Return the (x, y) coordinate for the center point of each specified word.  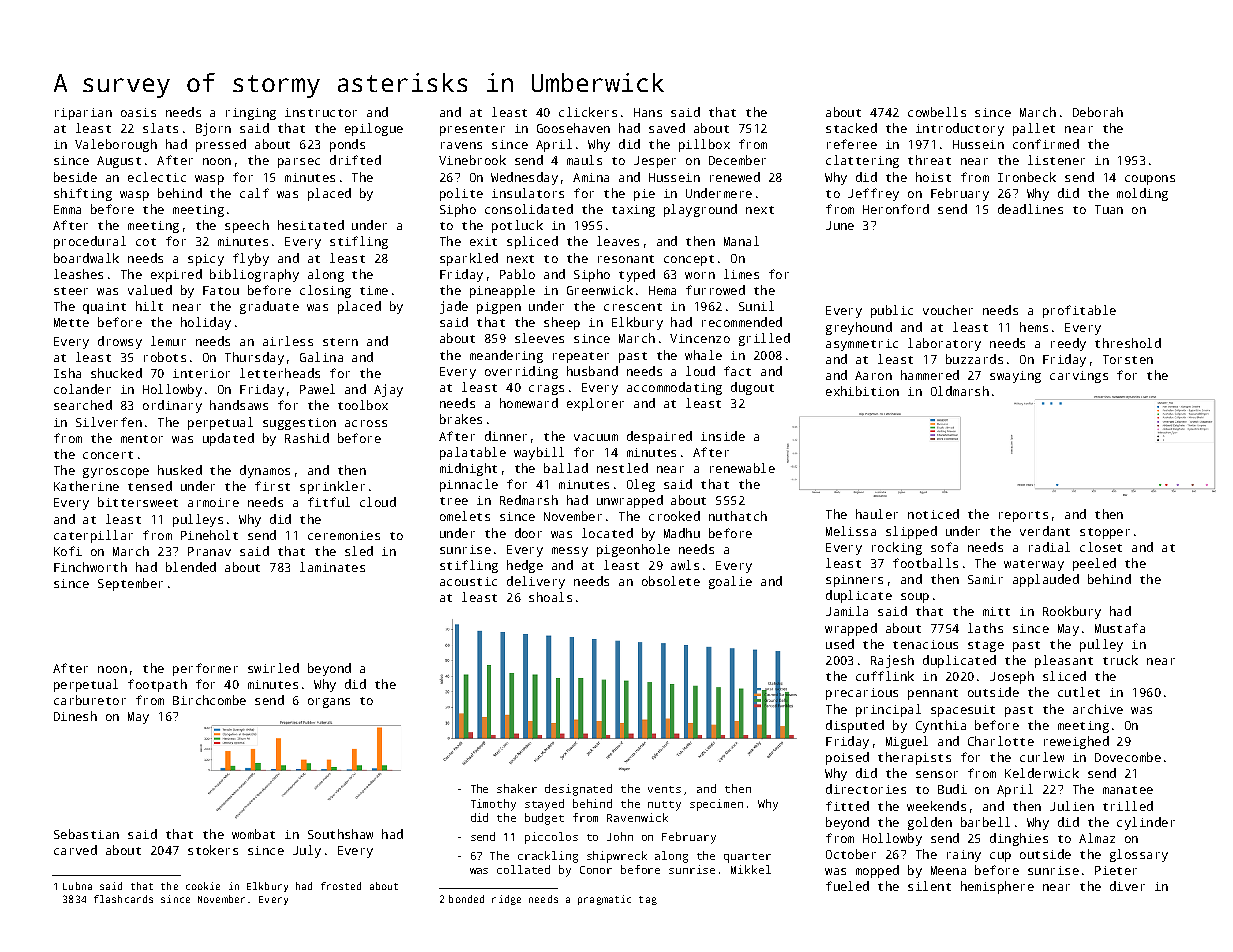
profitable (1079, 311)
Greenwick (600, 290)
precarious (862, 694)
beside (75, 177)
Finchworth (90, 567)
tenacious (925, 644)
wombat (253, 834)
